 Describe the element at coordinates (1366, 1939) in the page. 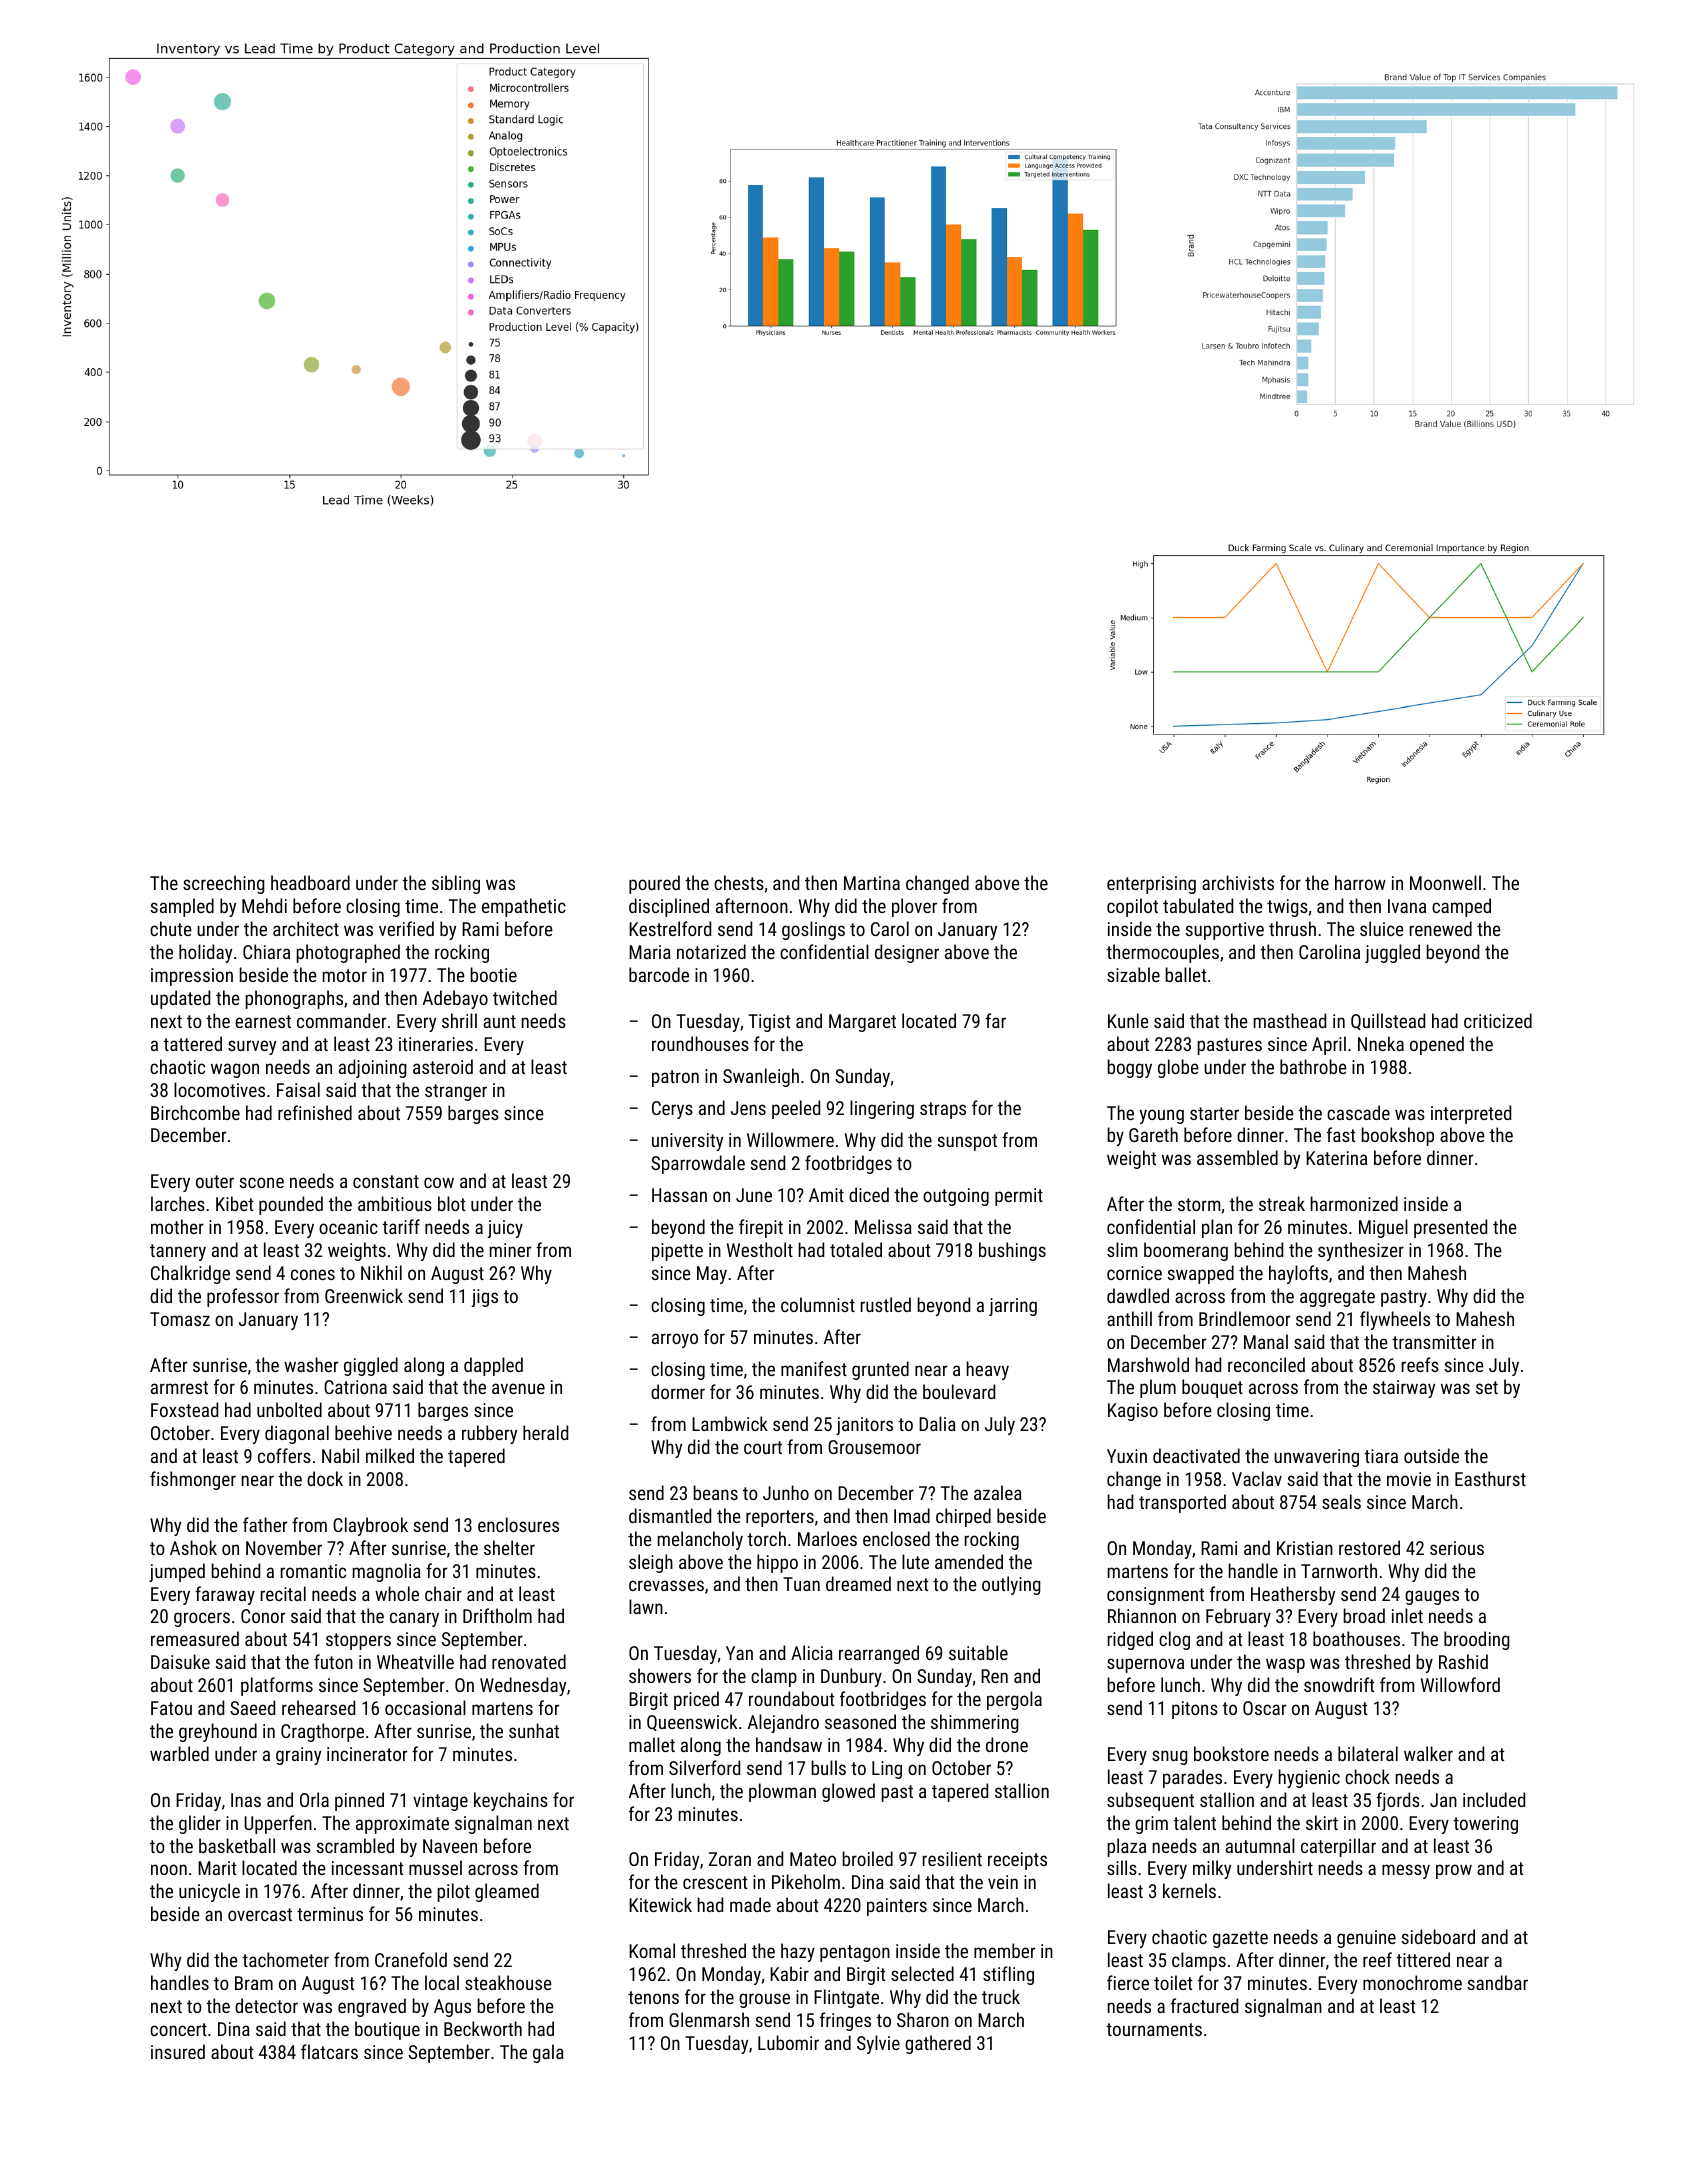

I see `genuine` at that location.
